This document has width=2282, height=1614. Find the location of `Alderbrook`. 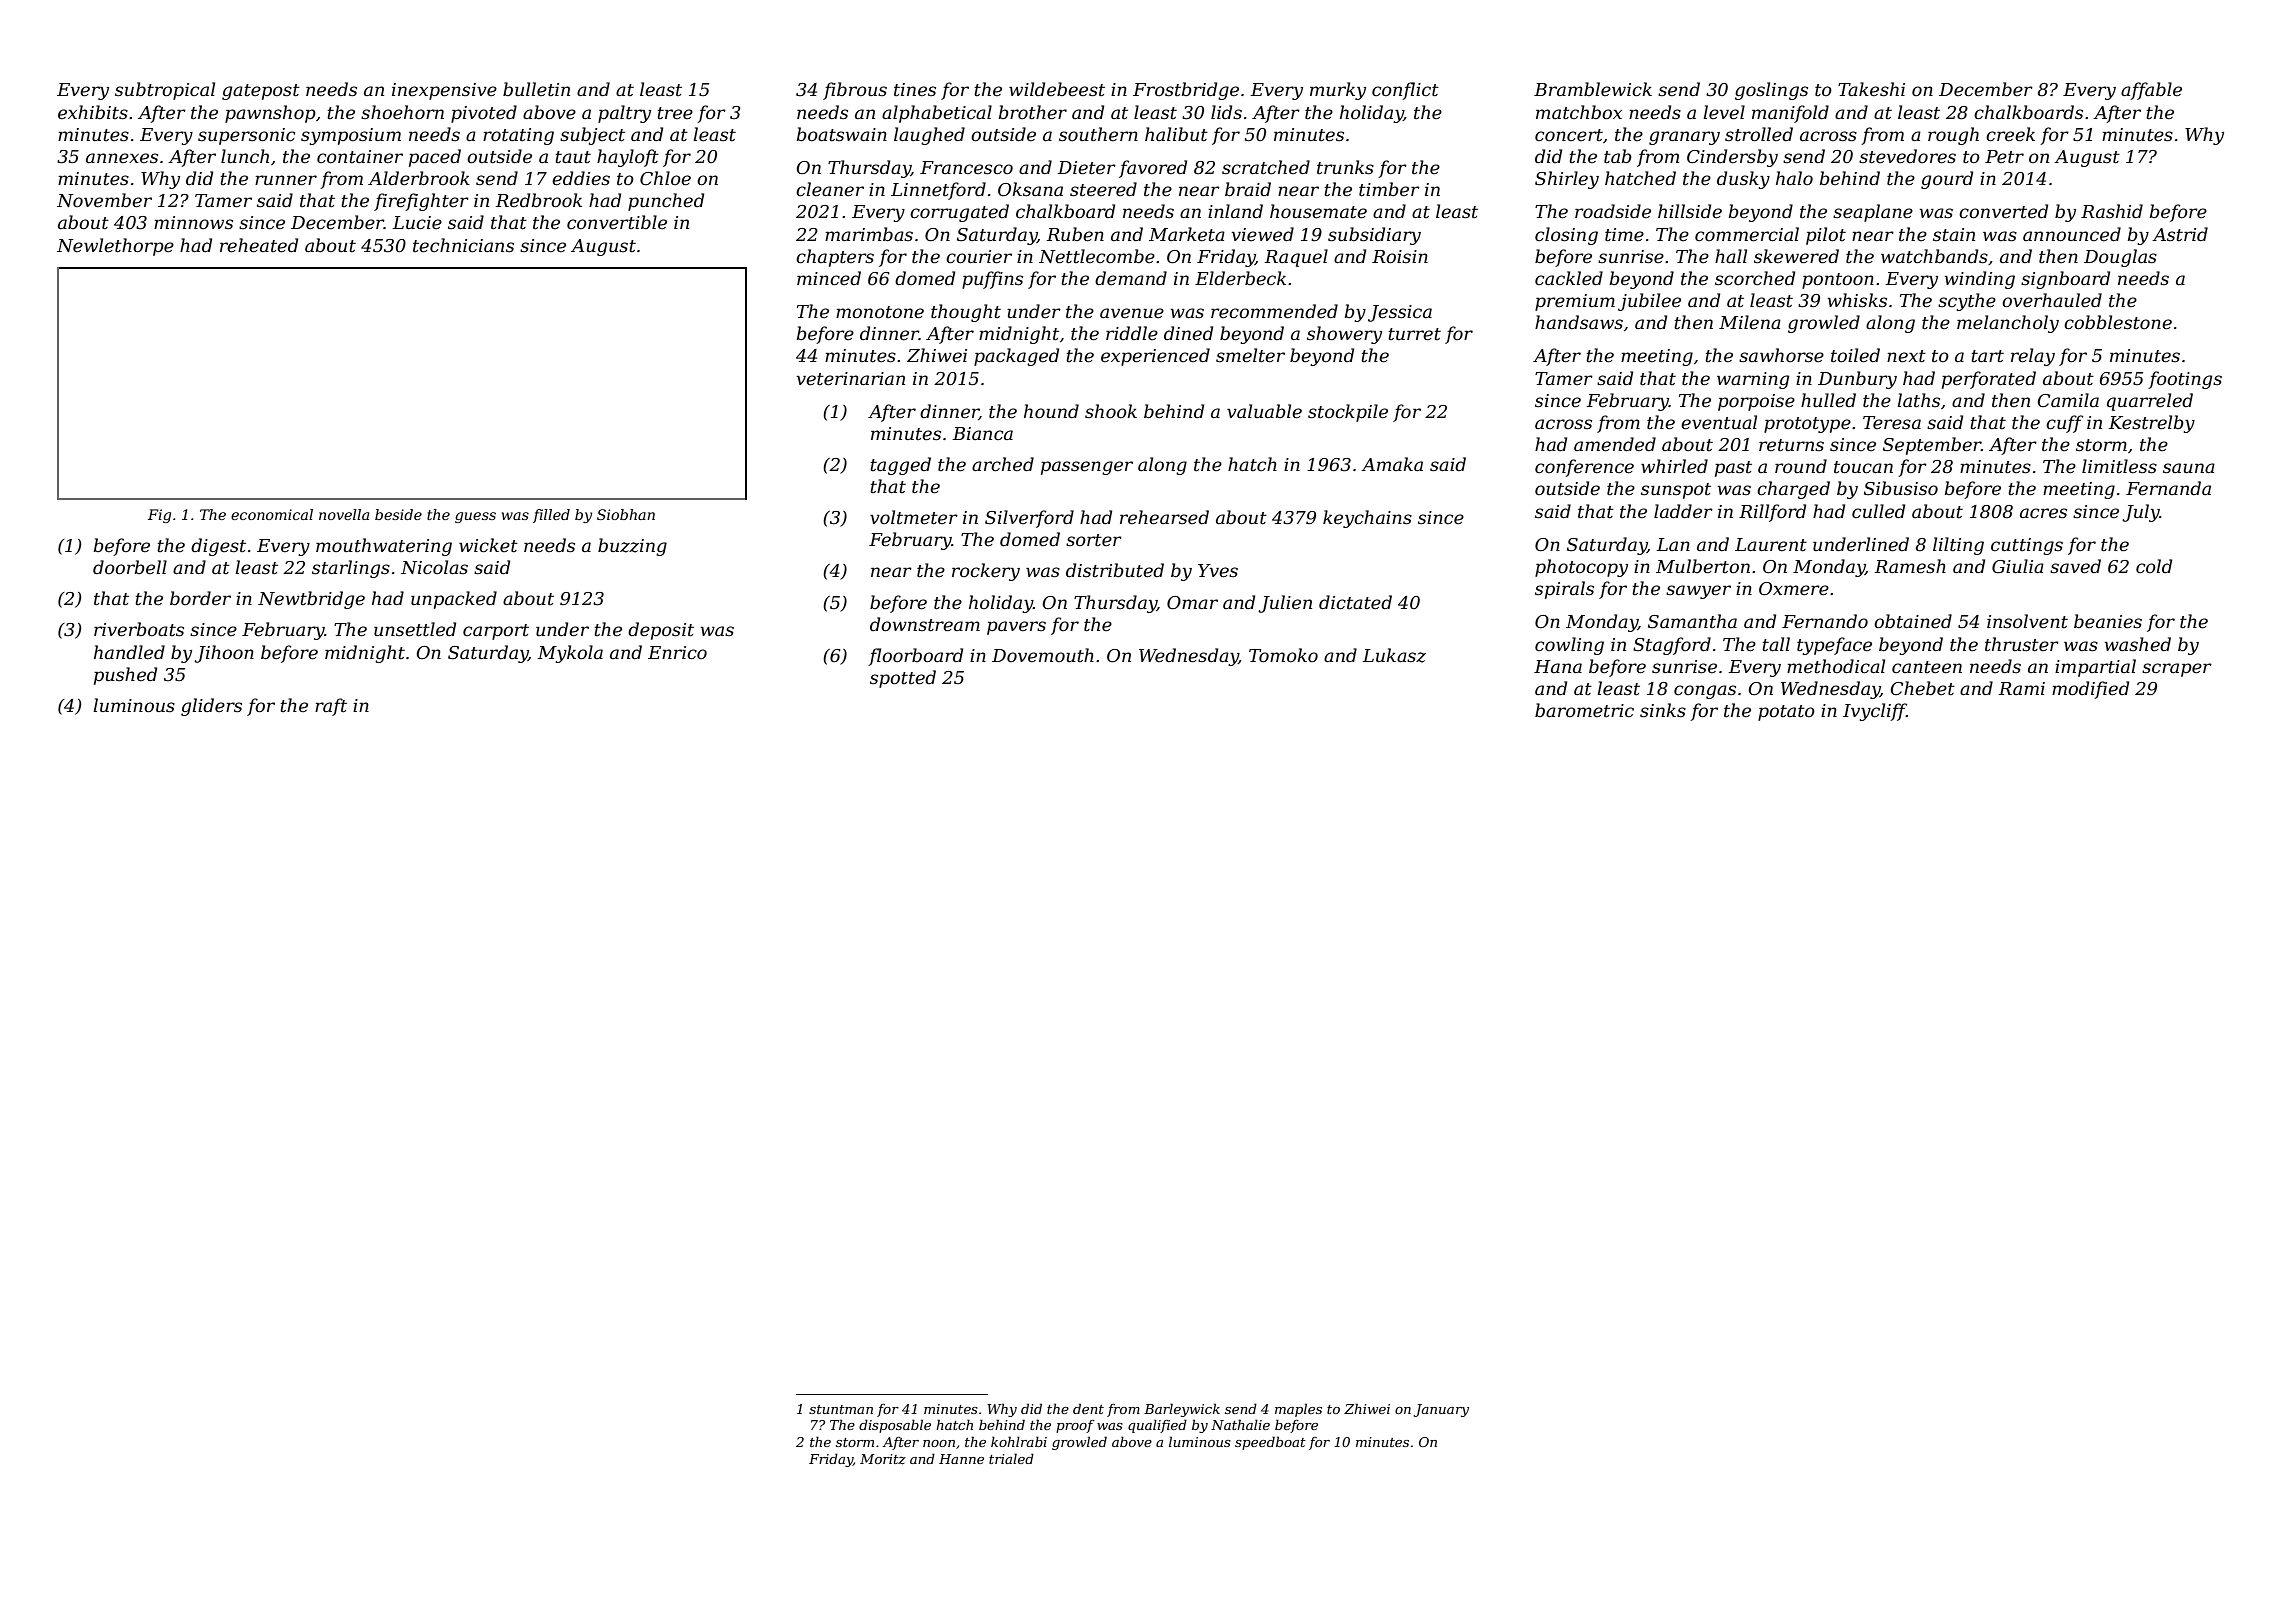

Alderbrook is located at coordinates (419, 178).
